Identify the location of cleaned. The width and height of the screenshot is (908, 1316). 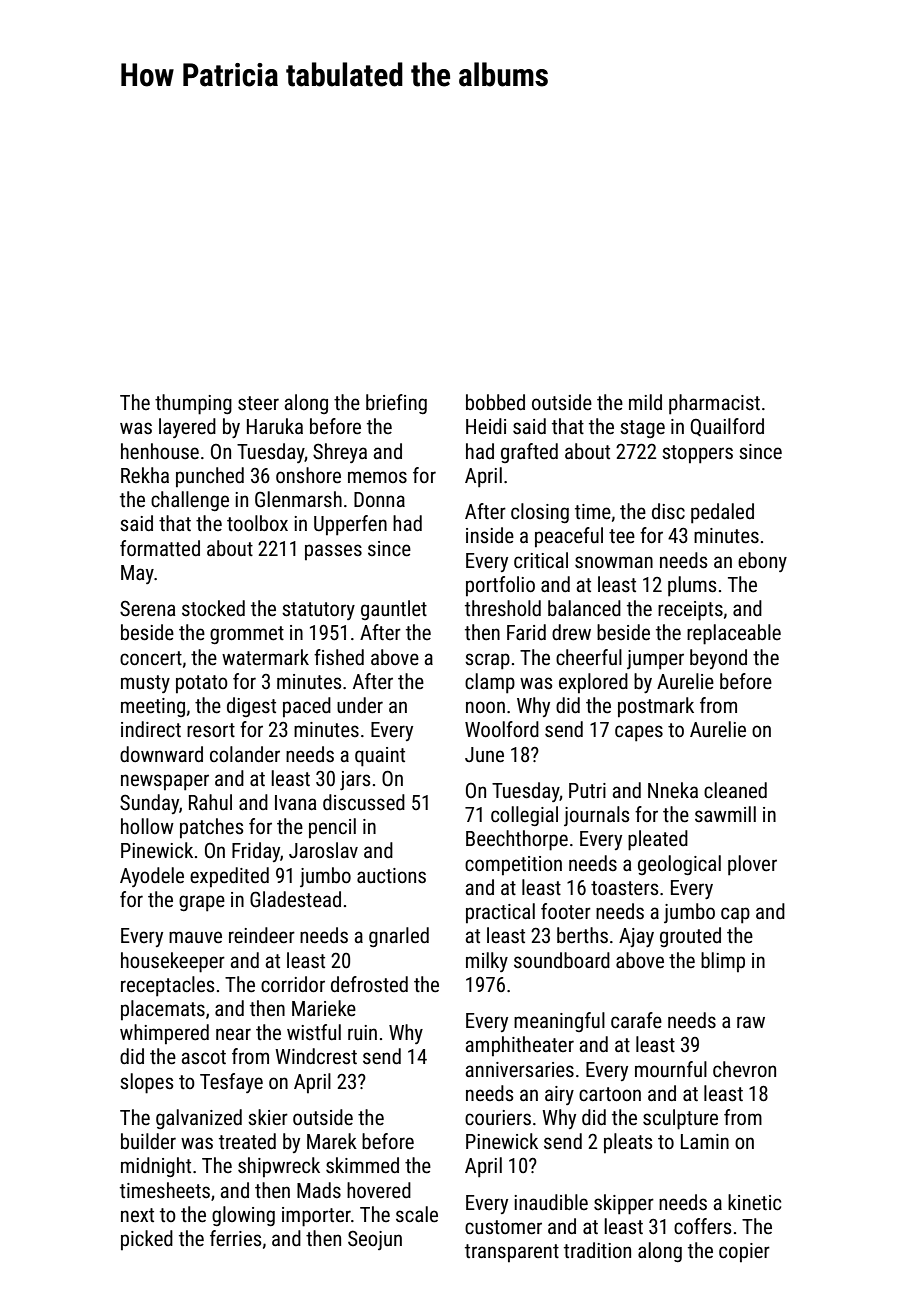
(735, 790).
